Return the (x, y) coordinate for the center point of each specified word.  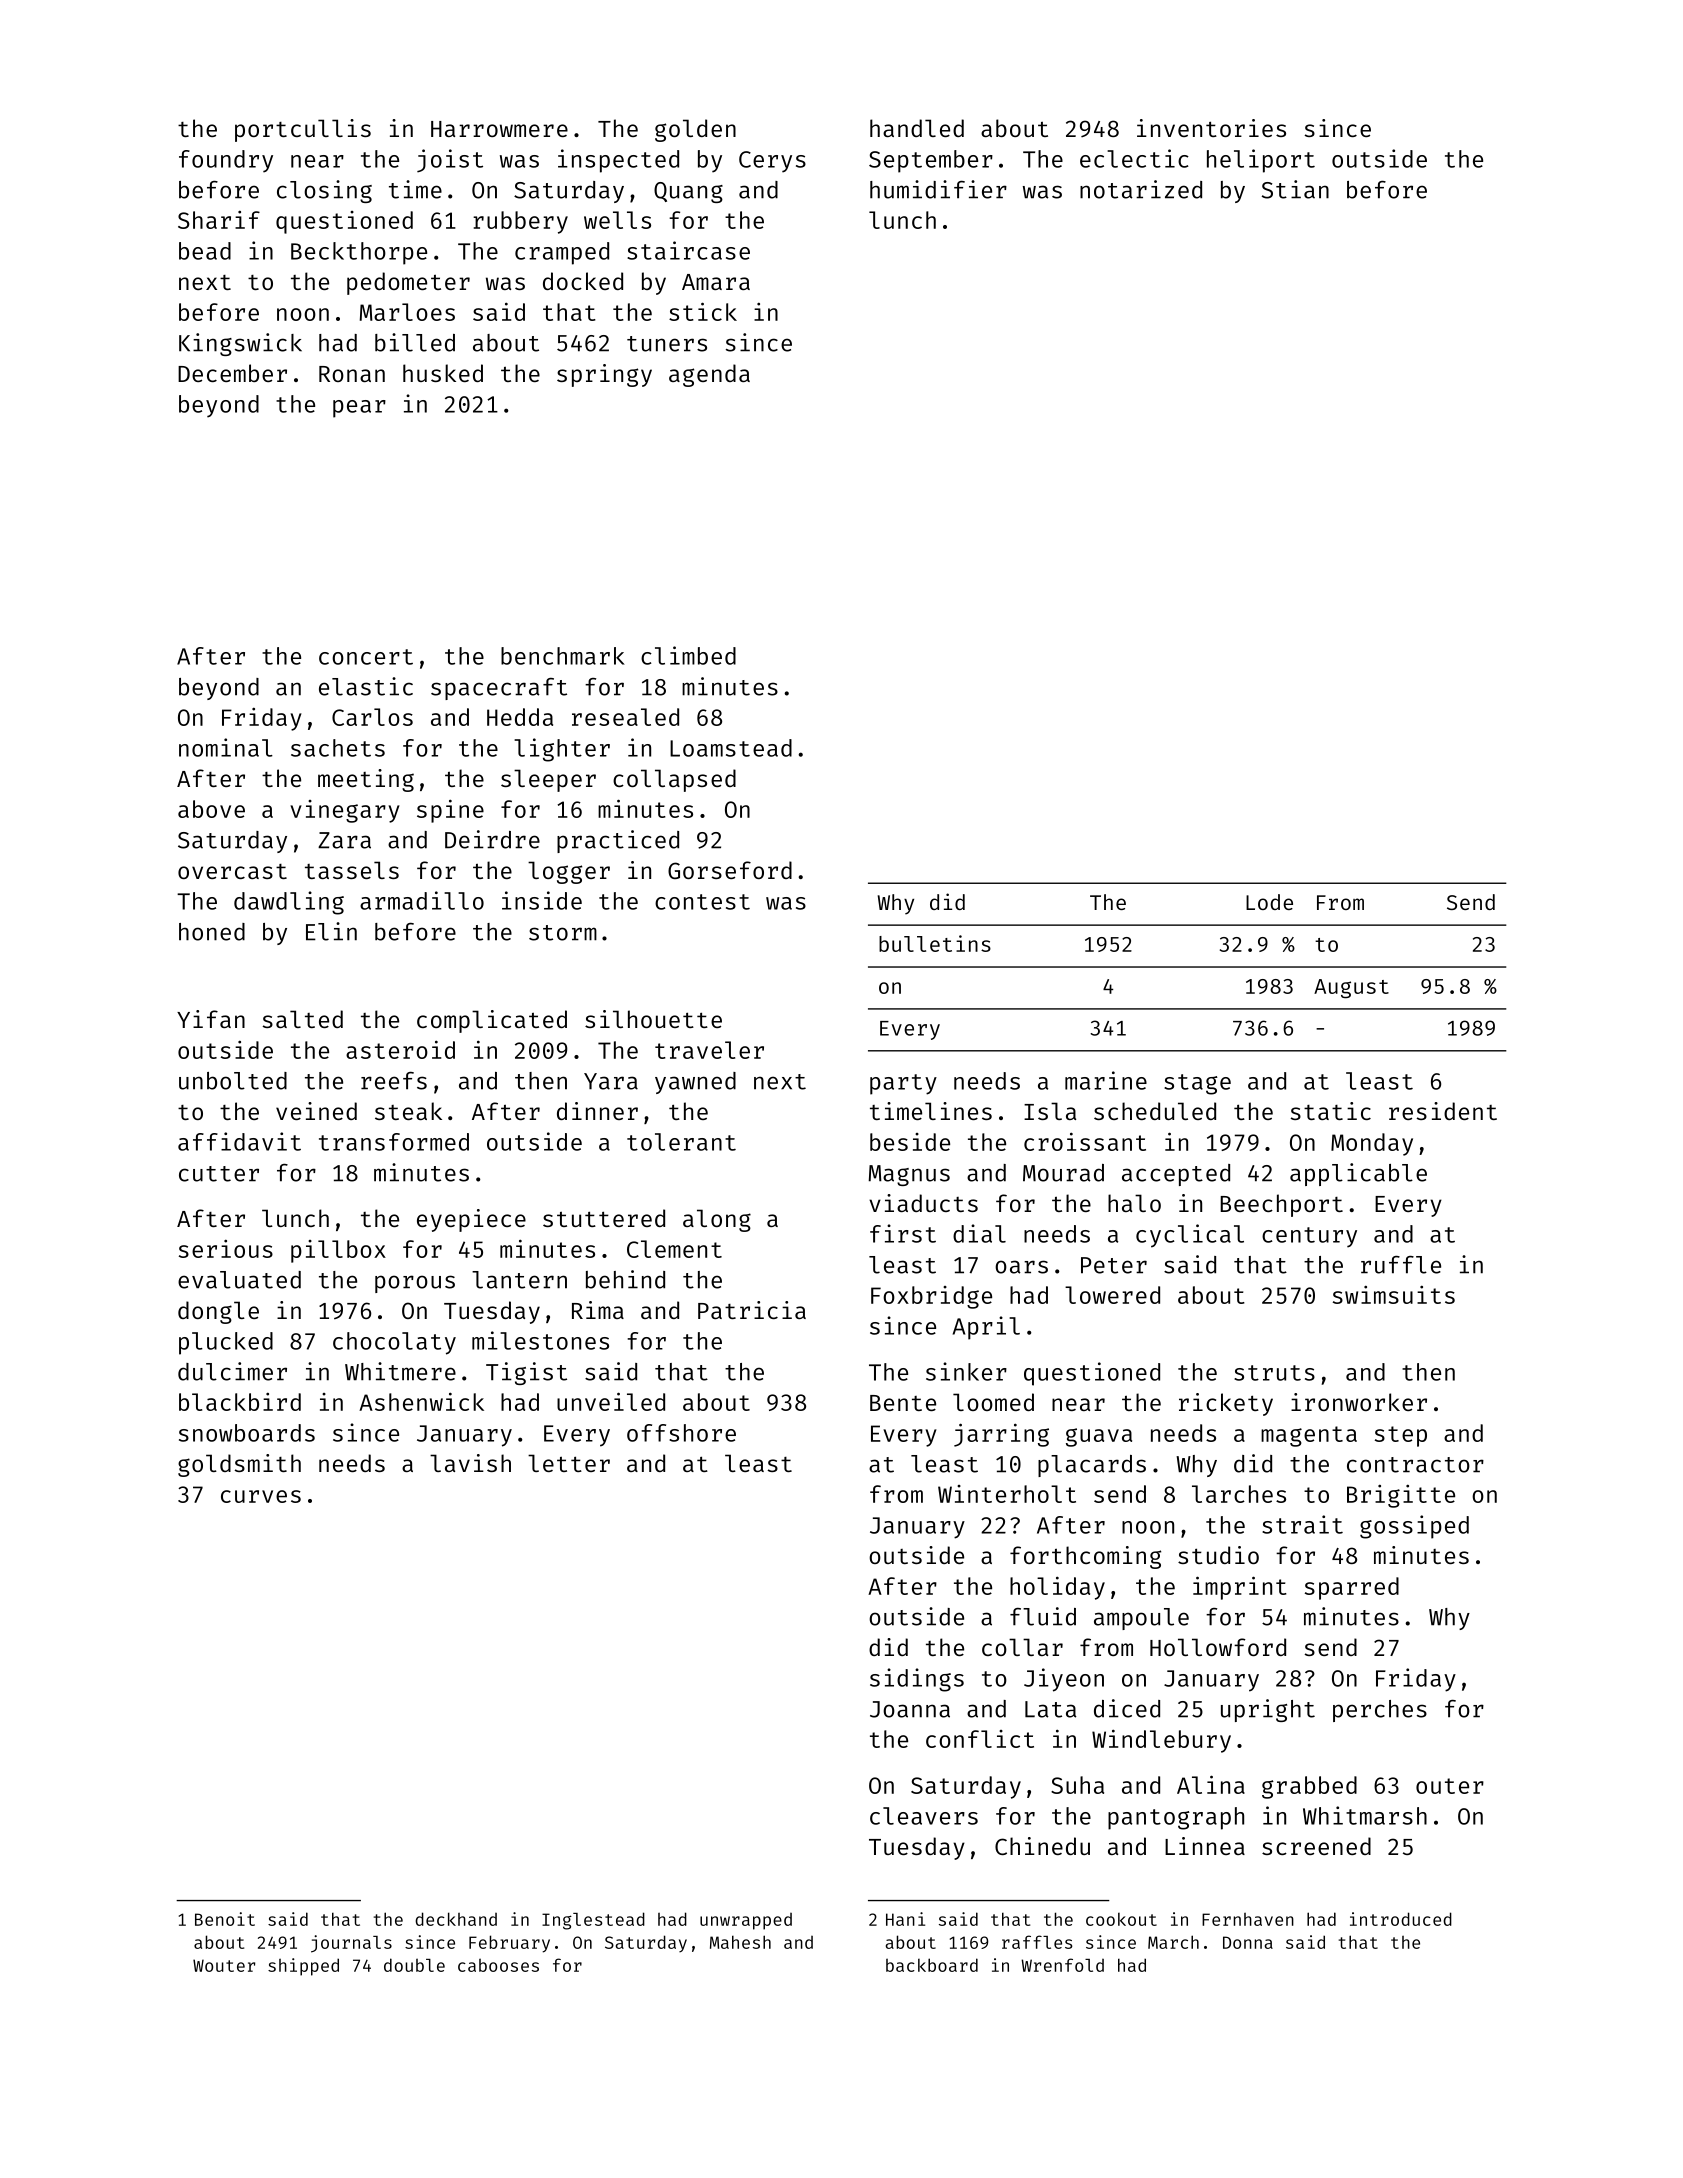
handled (917, 128)
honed (212, 932)
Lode (1269, 902)
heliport (1261, 161)
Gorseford (730, 870)
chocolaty (394, 1343)
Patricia (752, 1310)
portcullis (303, 130)
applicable (1358, 1174)
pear (359, 409)
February (509, 1944)
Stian (1295, 189)
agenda (709, 375)
